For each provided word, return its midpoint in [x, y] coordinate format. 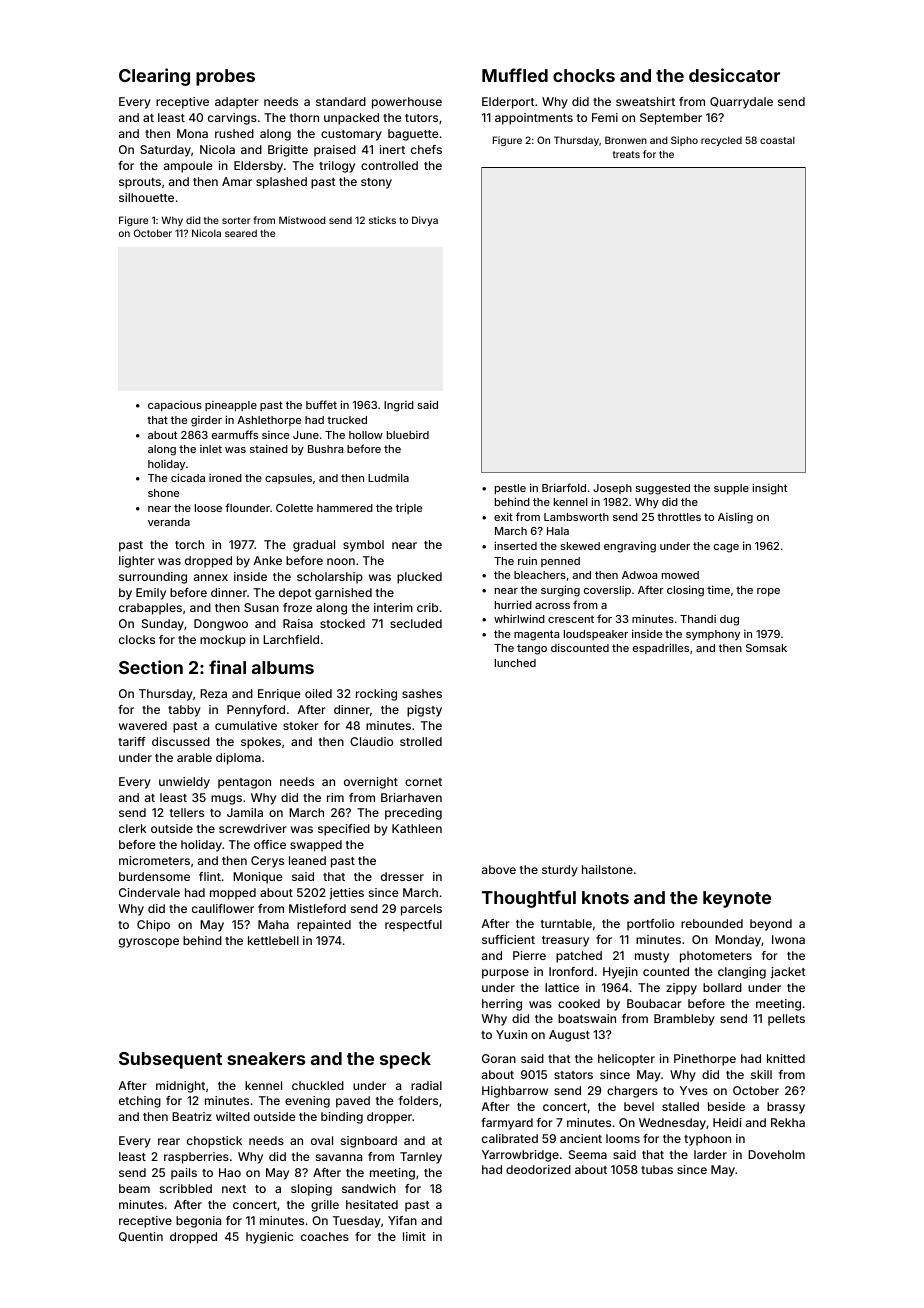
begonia [198, 1222]
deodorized [538, 1169]
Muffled [515, 75]
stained [269, 448]
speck [405, 1060]
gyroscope [149, 943]
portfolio [650, 925]
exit [503, 516]
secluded [416, 623]
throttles [679, 517]
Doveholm [776, 1154]
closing [685, 591]
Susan [261, 607]
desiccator [734, 75]
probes [225, 77]
